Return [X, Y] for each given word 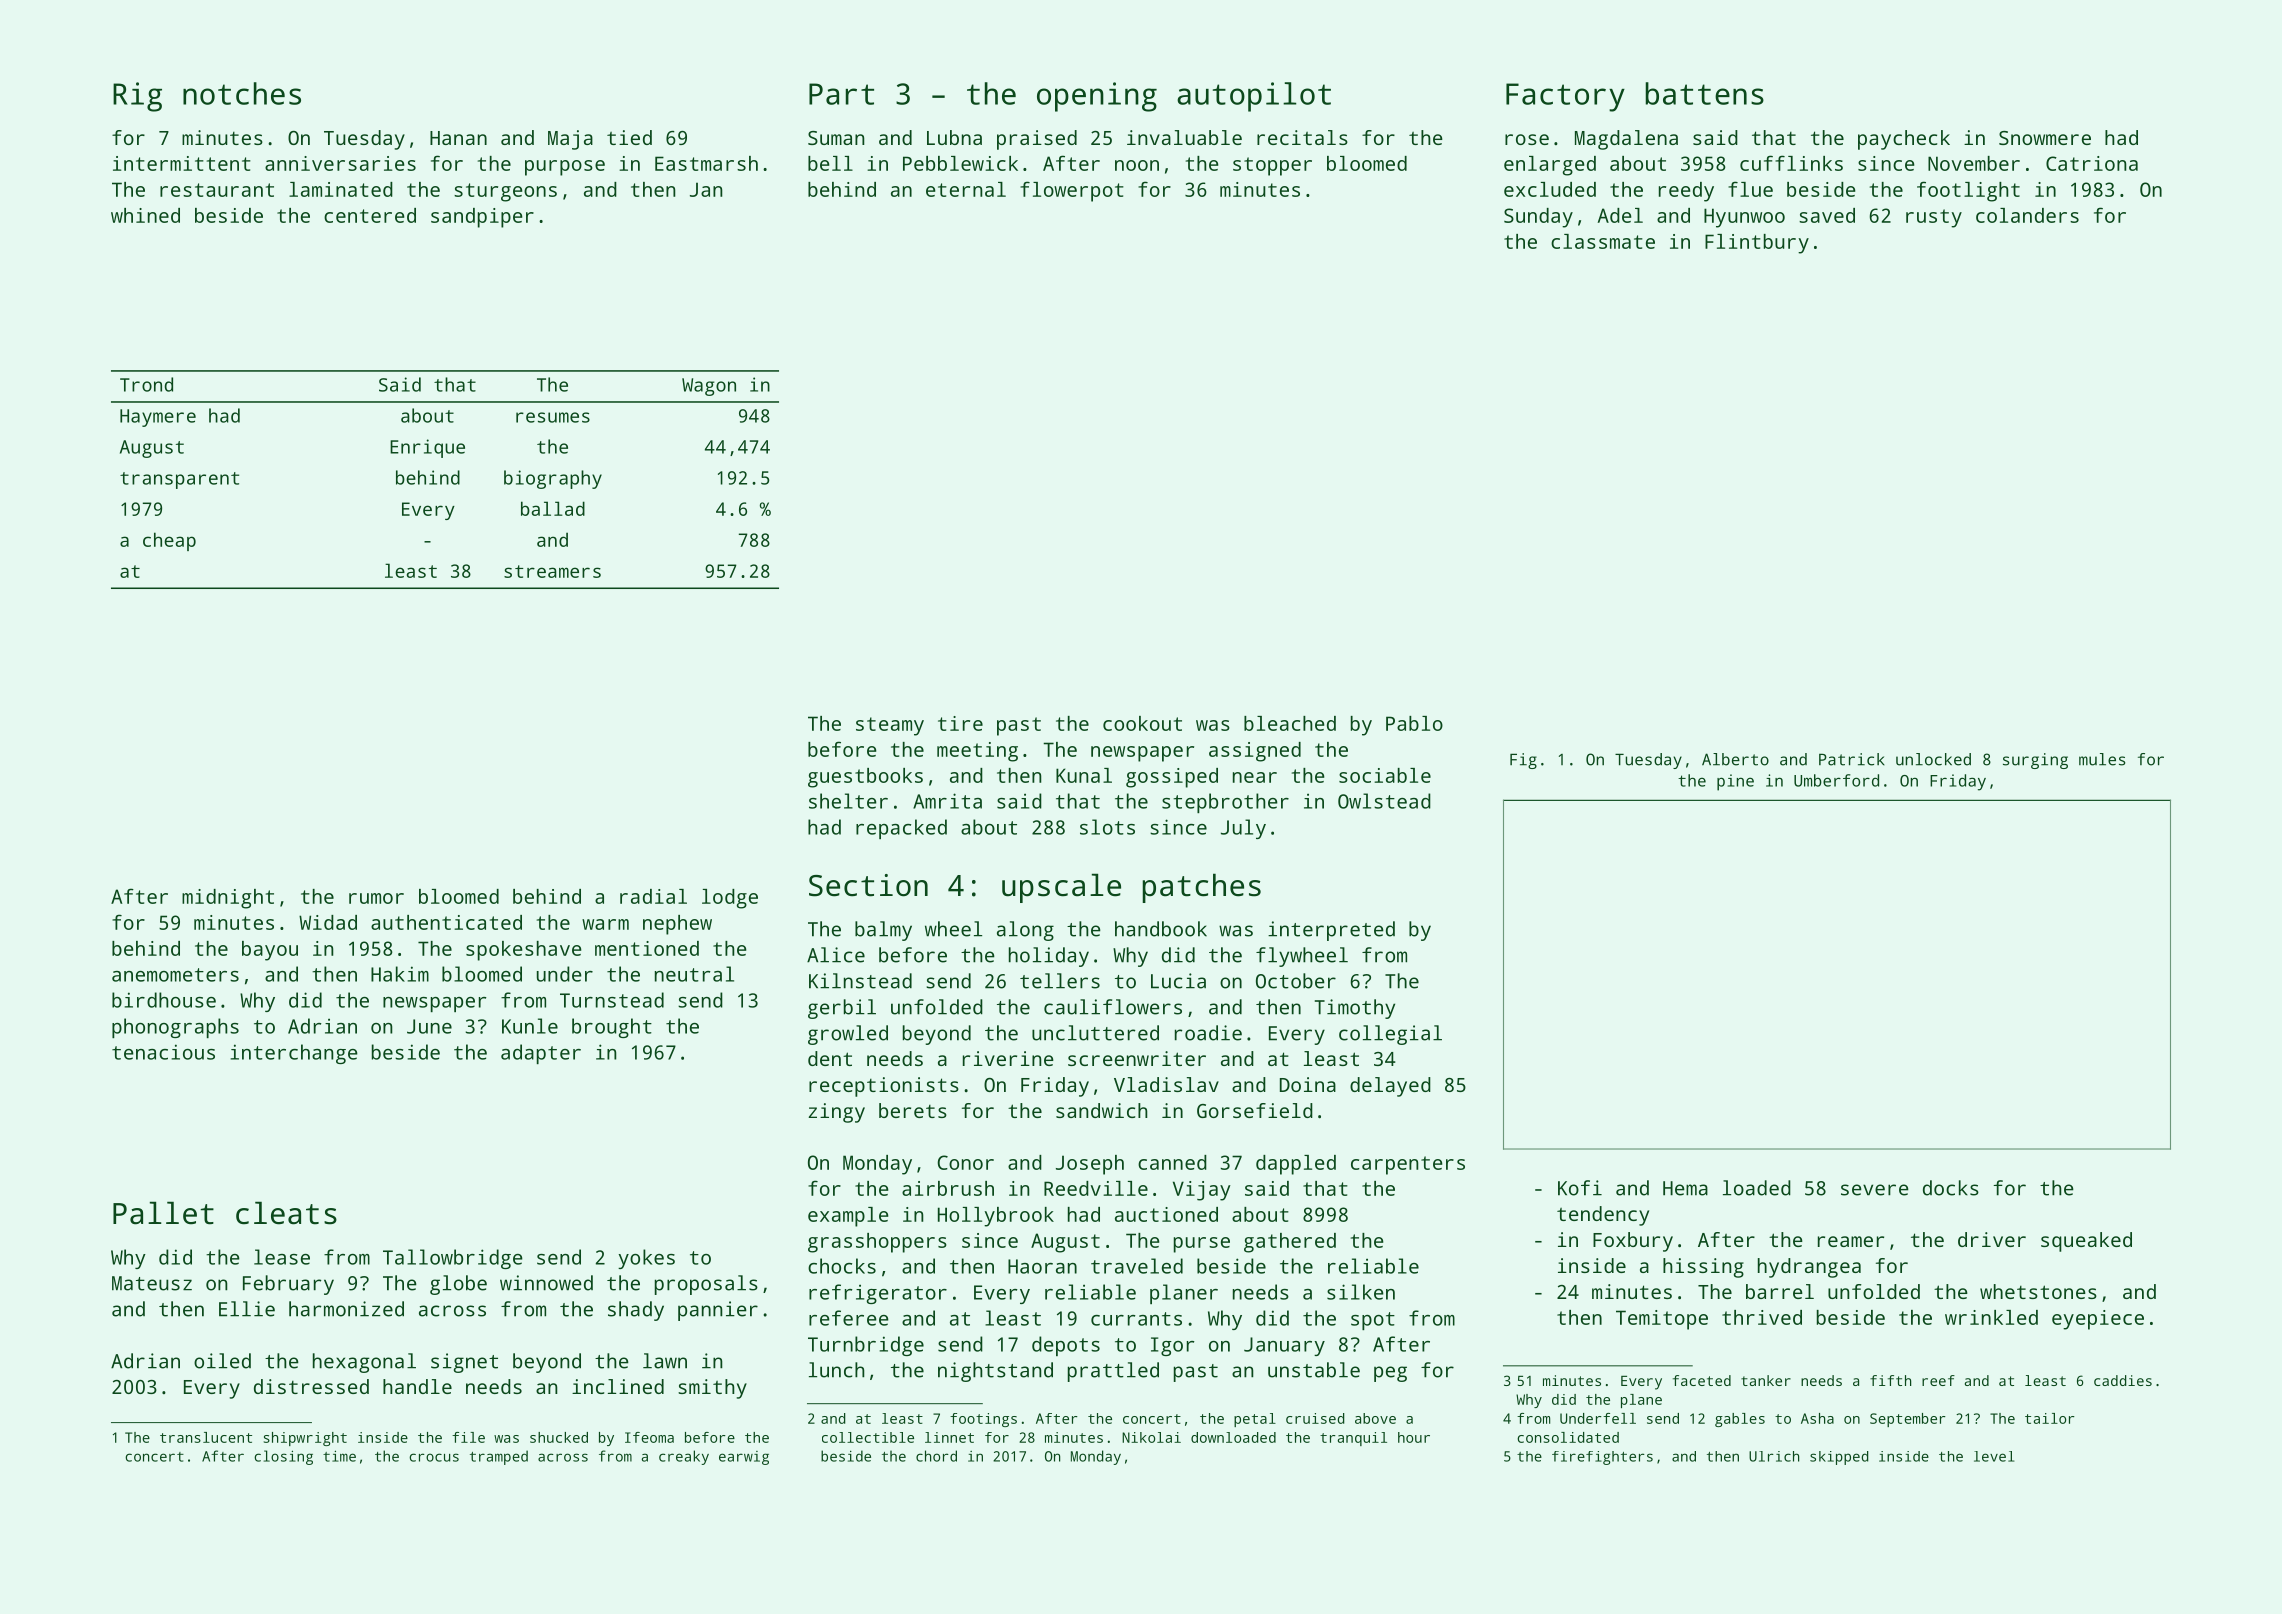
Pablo [1414, 723]
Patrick [1852, 759]
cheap [169, 541]
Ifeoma [649, 1437]
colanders [2027, 215]
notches [242, 93]
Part [841, 94]
